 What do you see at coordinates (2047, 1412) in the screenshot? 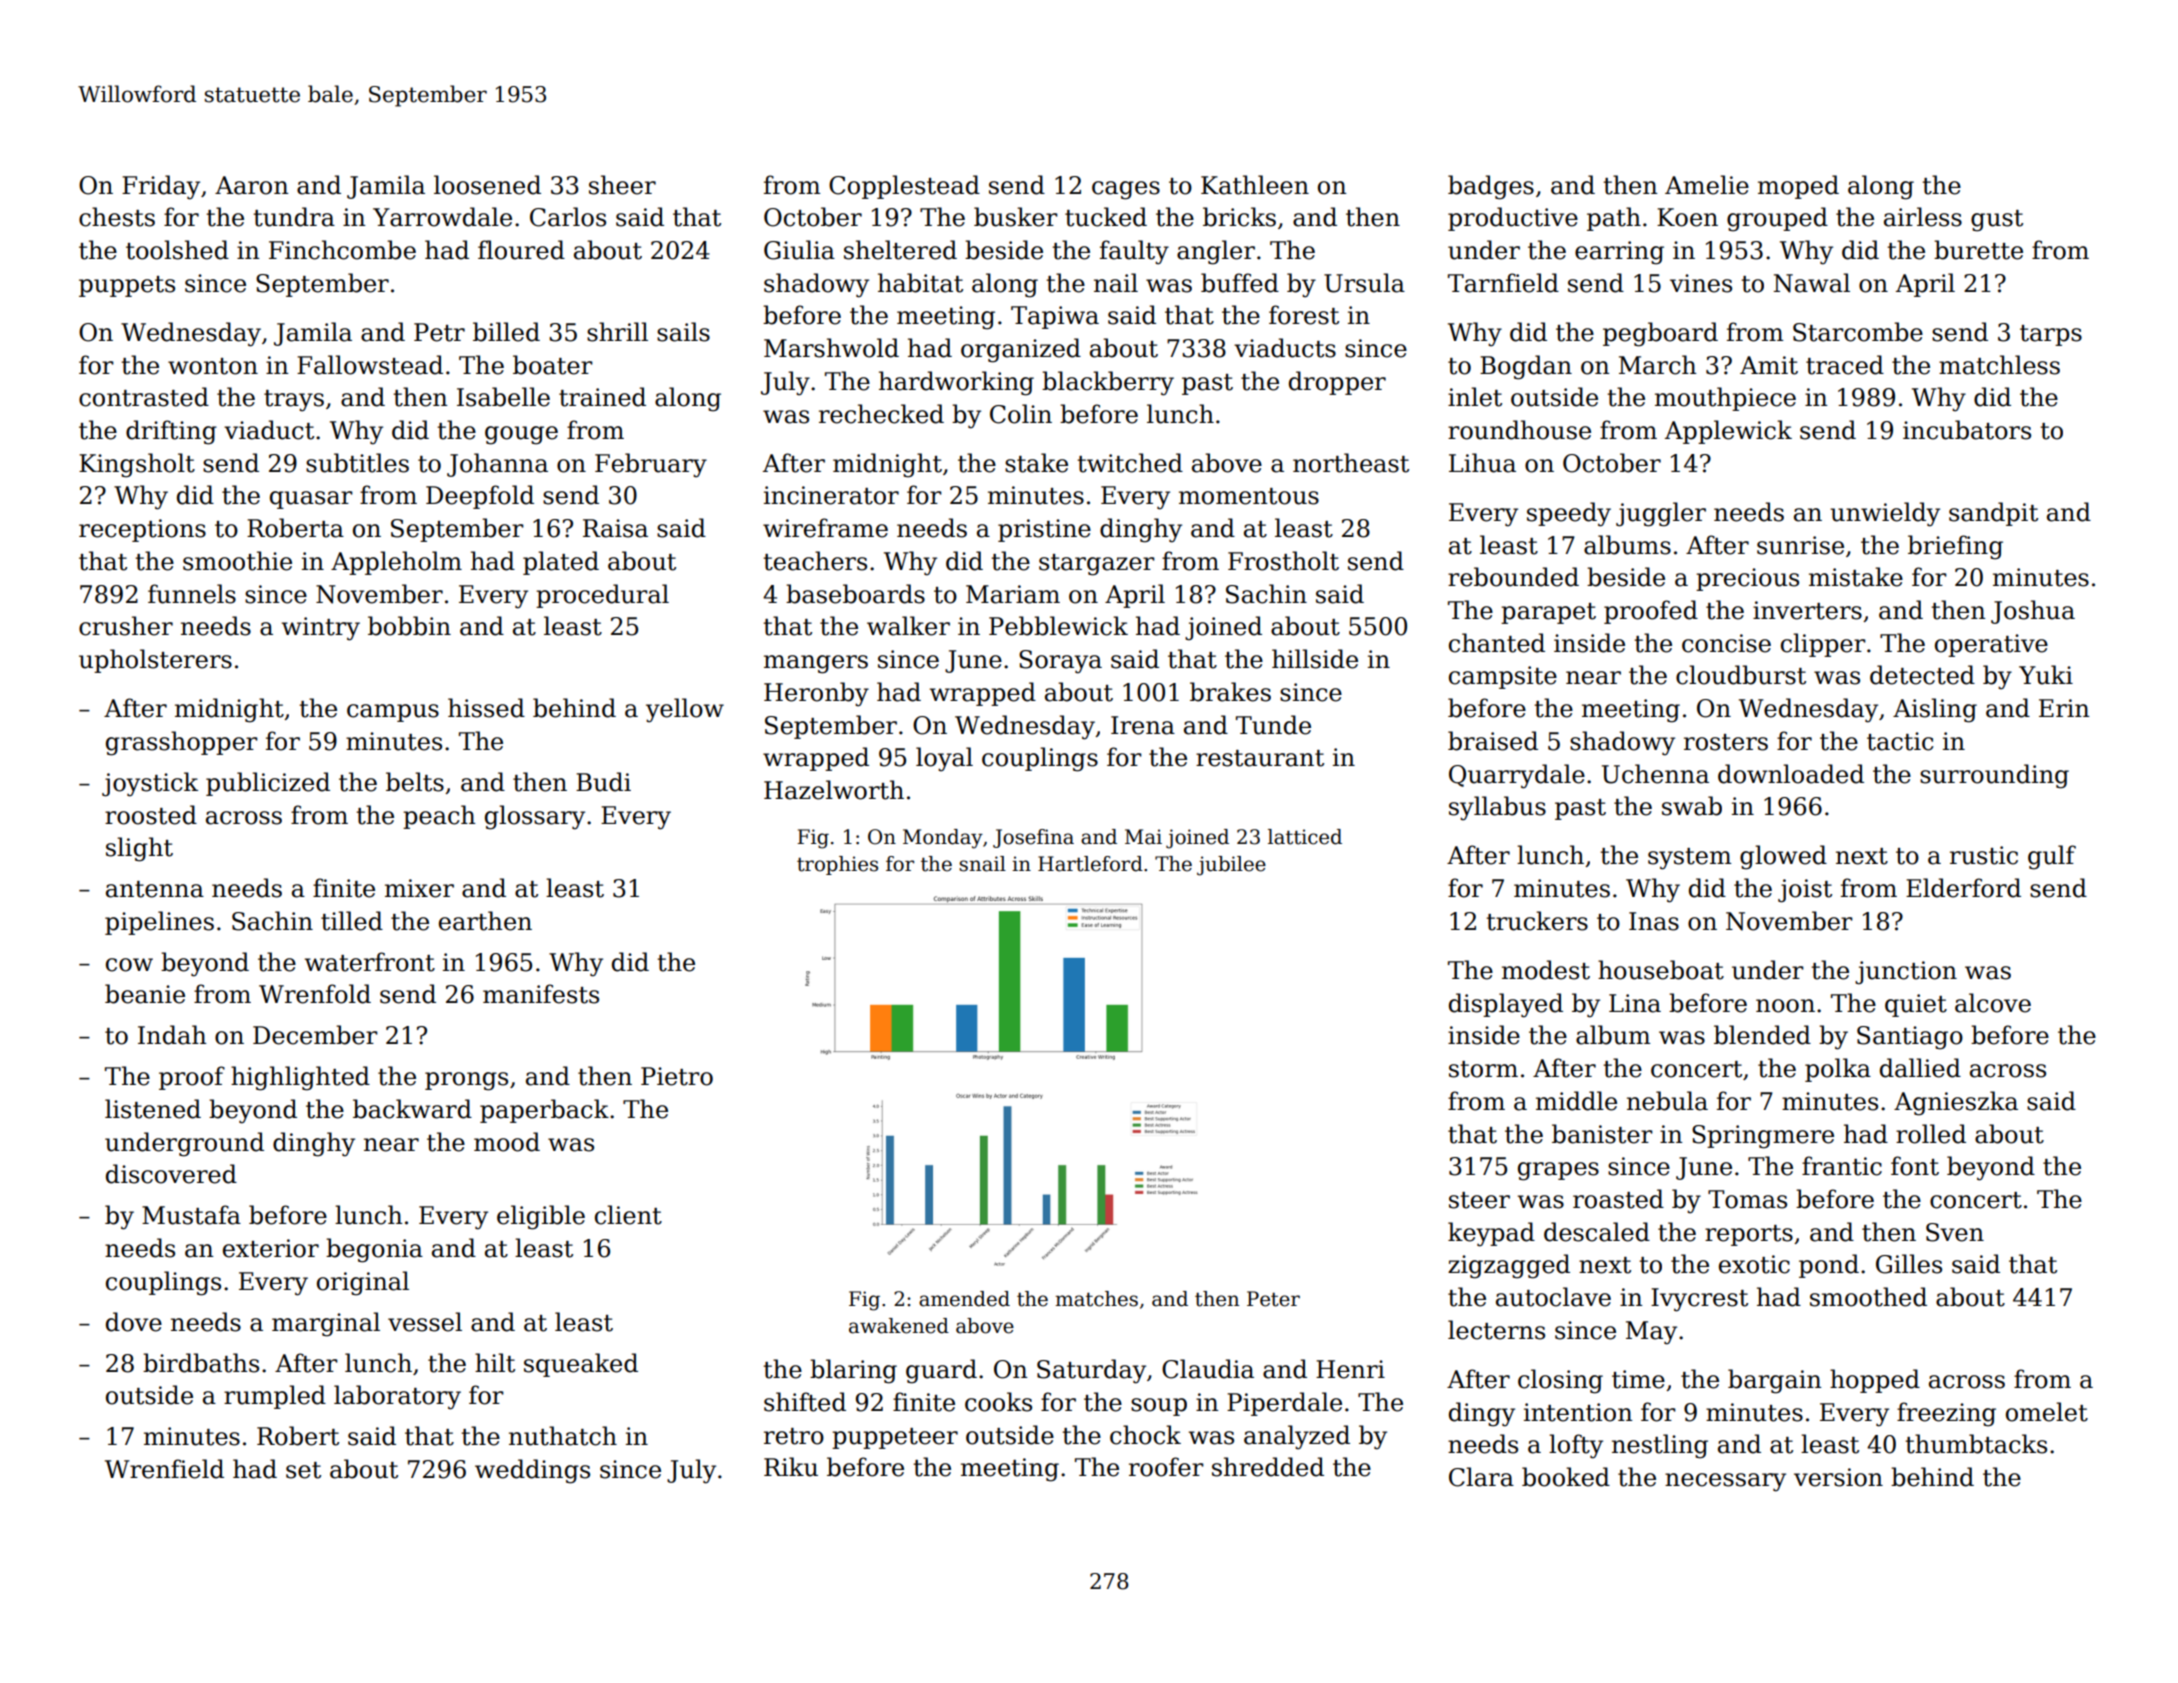
I see `omelet` at bounding box center [2047, 1412].
